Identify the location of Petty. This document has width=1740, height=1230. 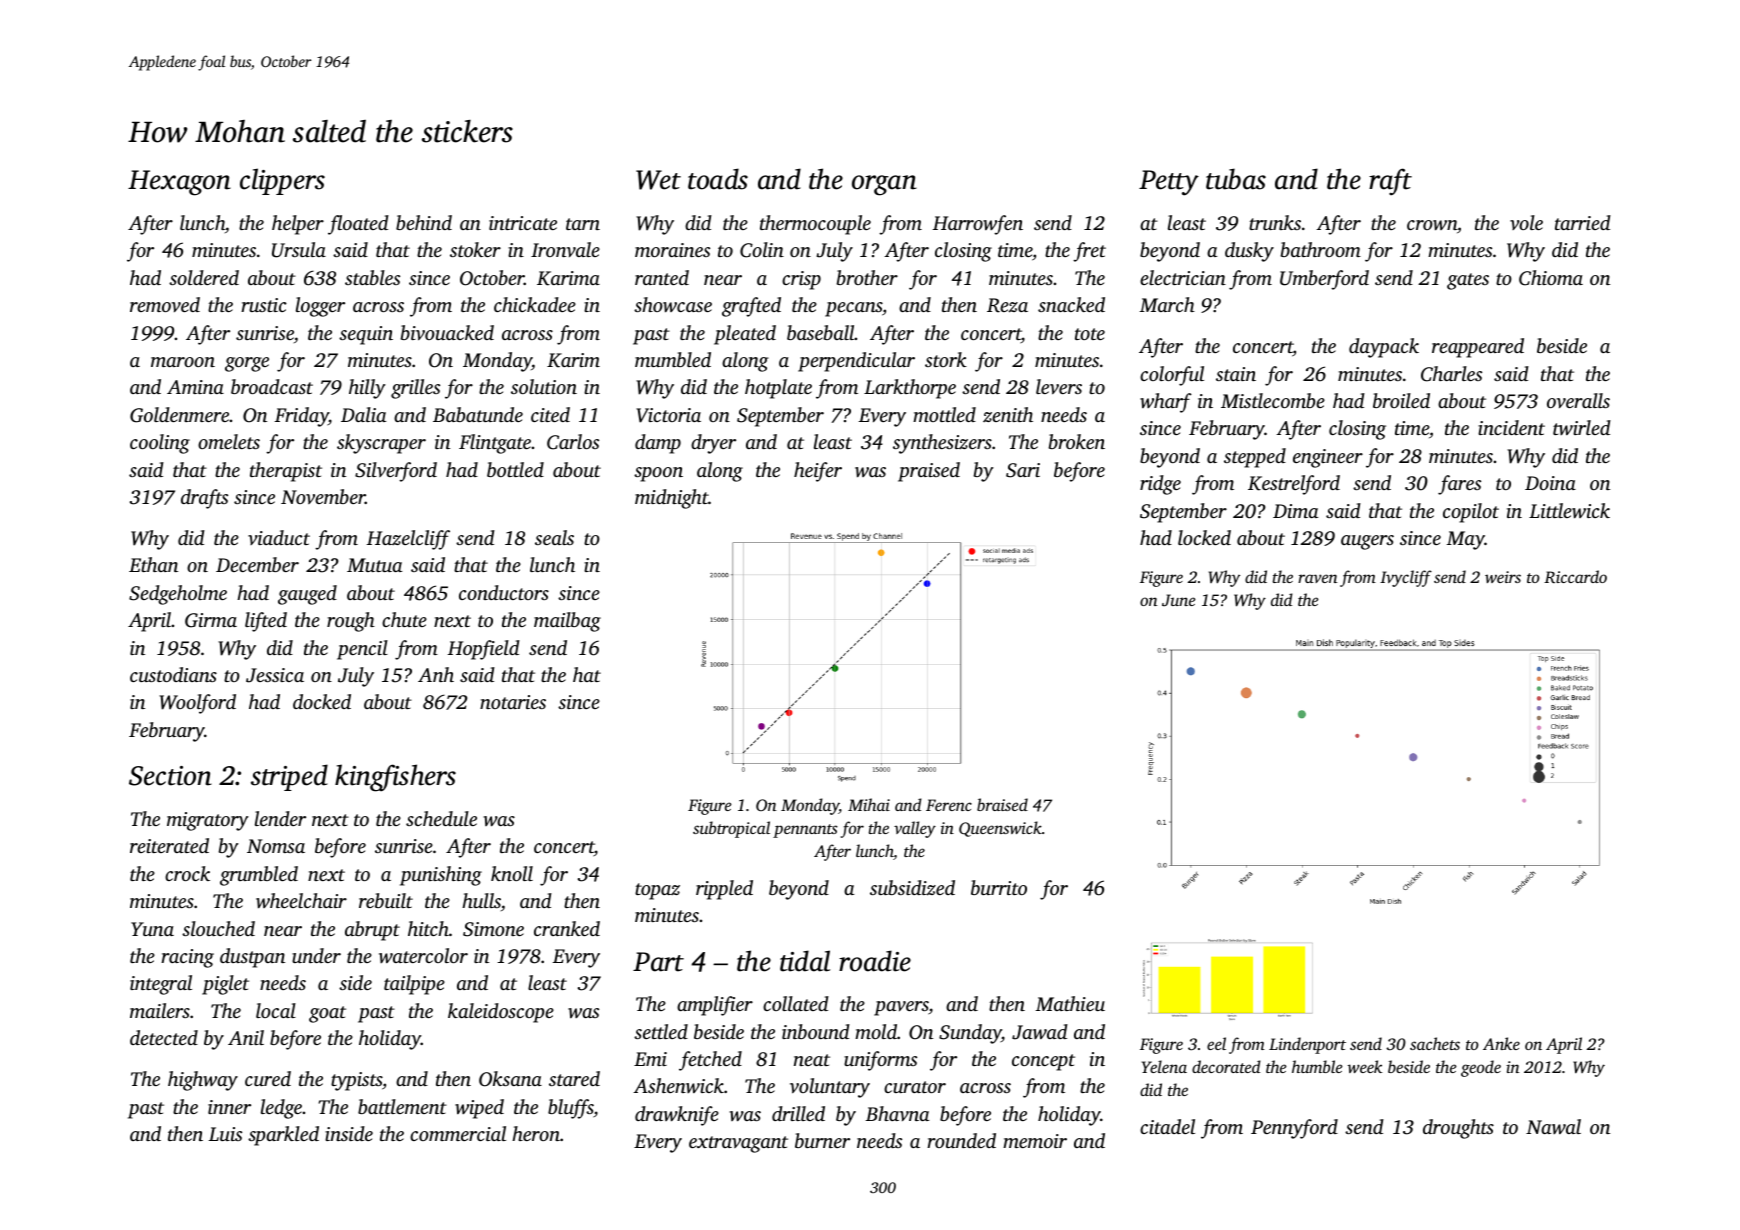
(1169, 183).
